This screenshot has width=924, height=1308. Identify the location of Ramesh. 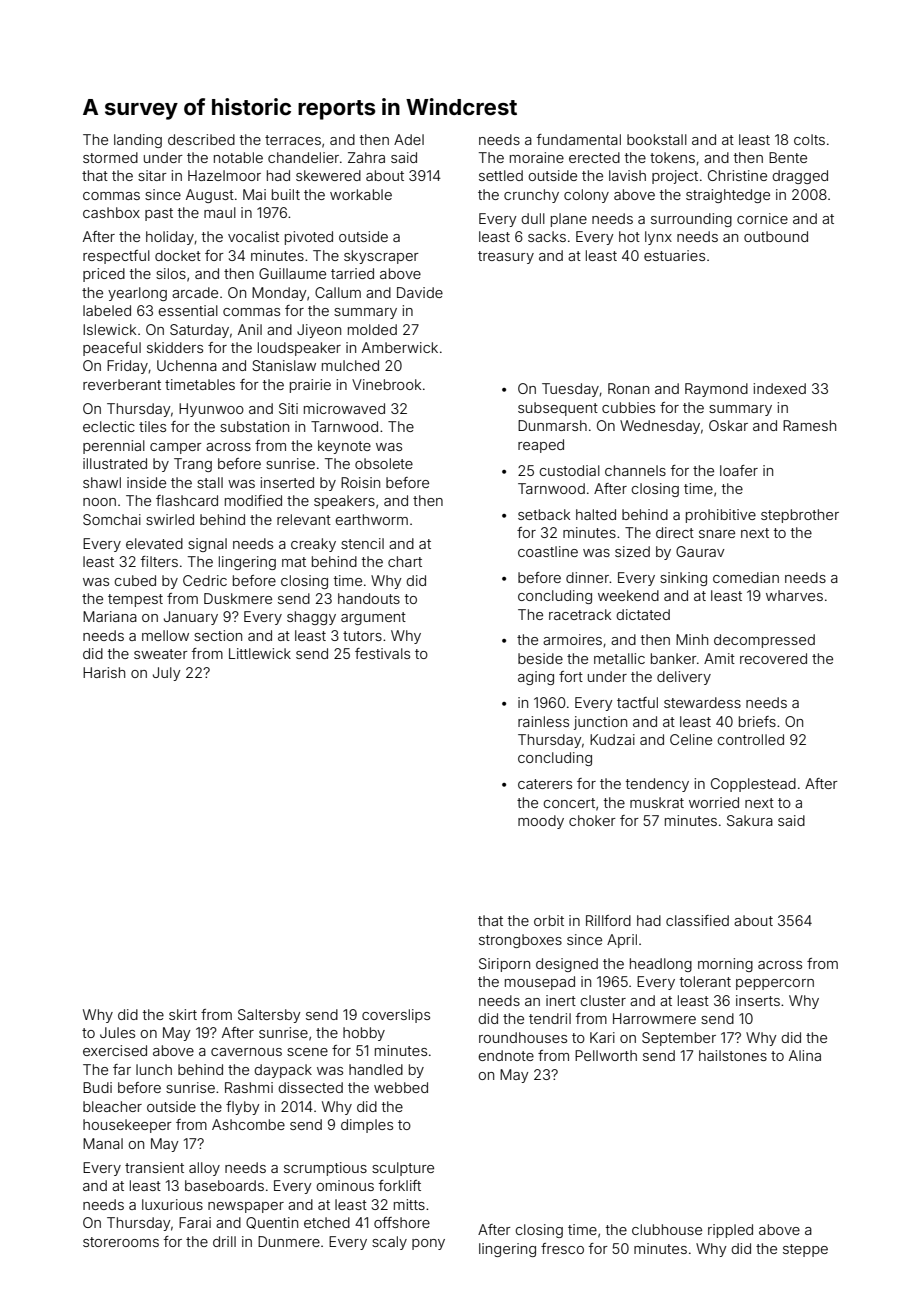
(809, 425).
